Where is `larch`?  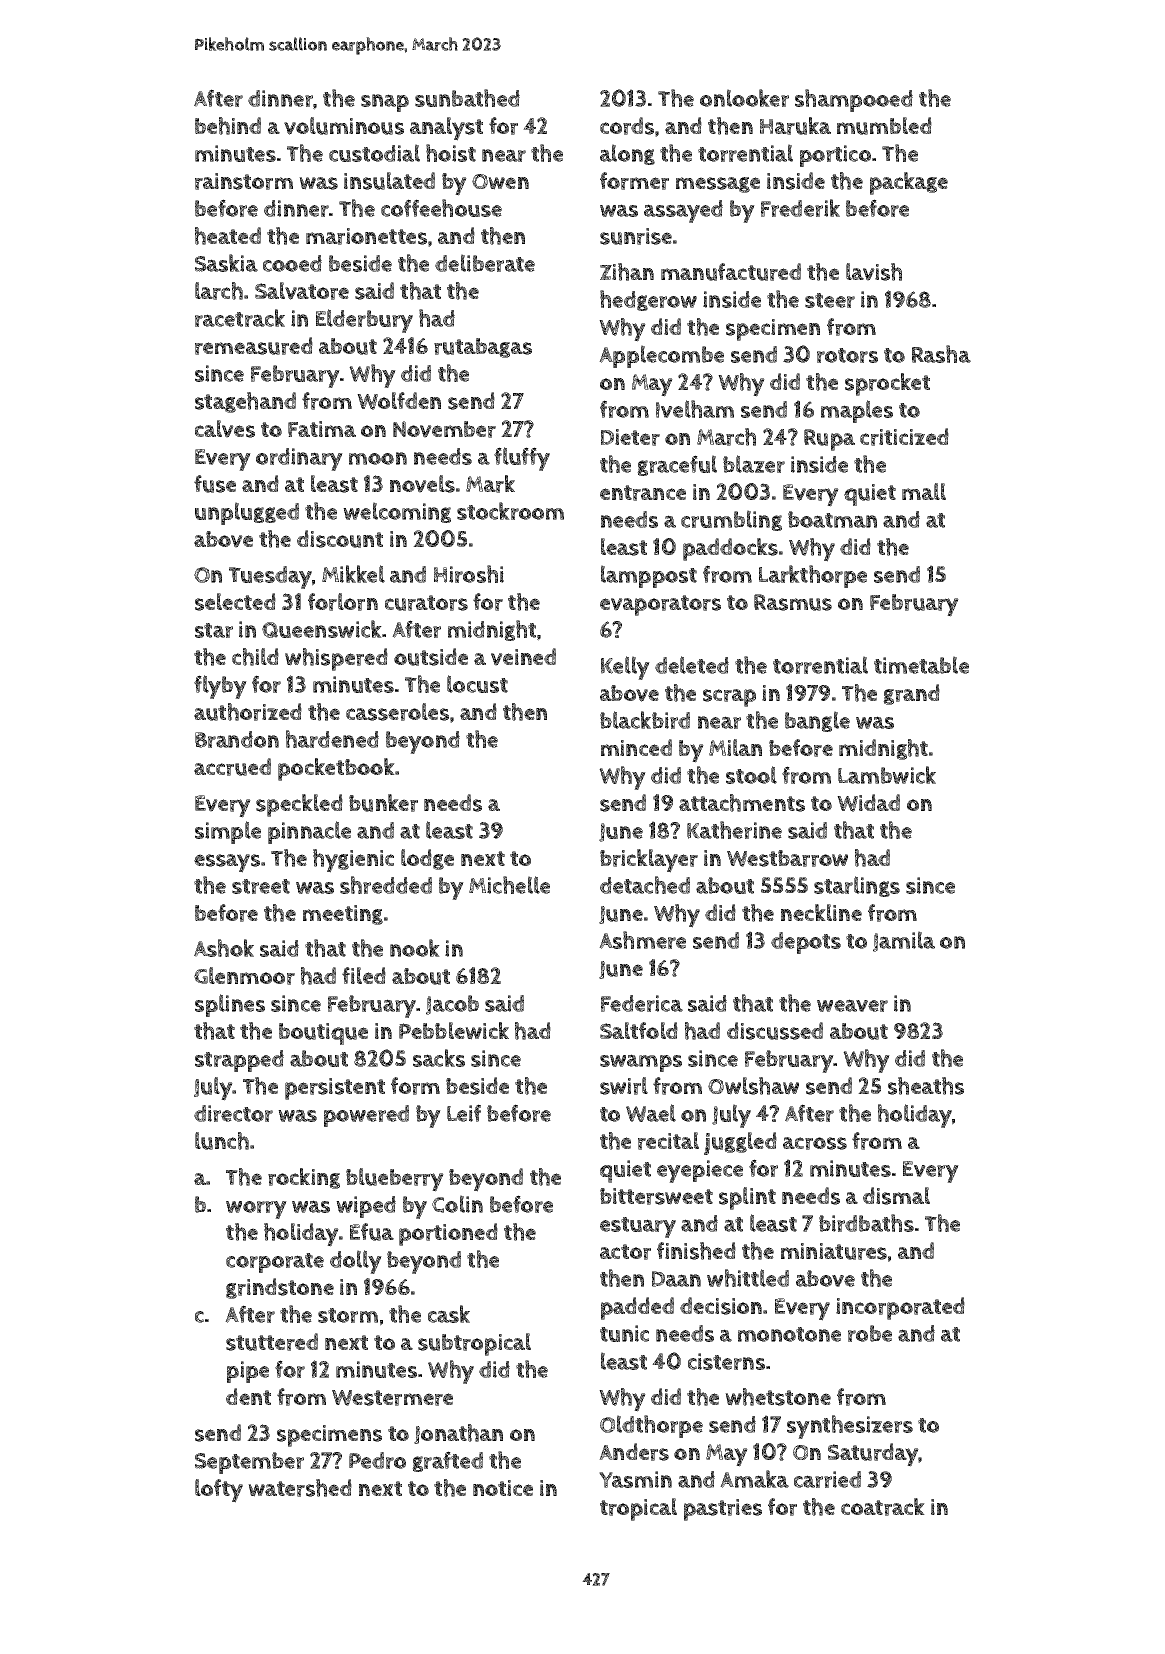
larch is located at coordinates (219, 291).
